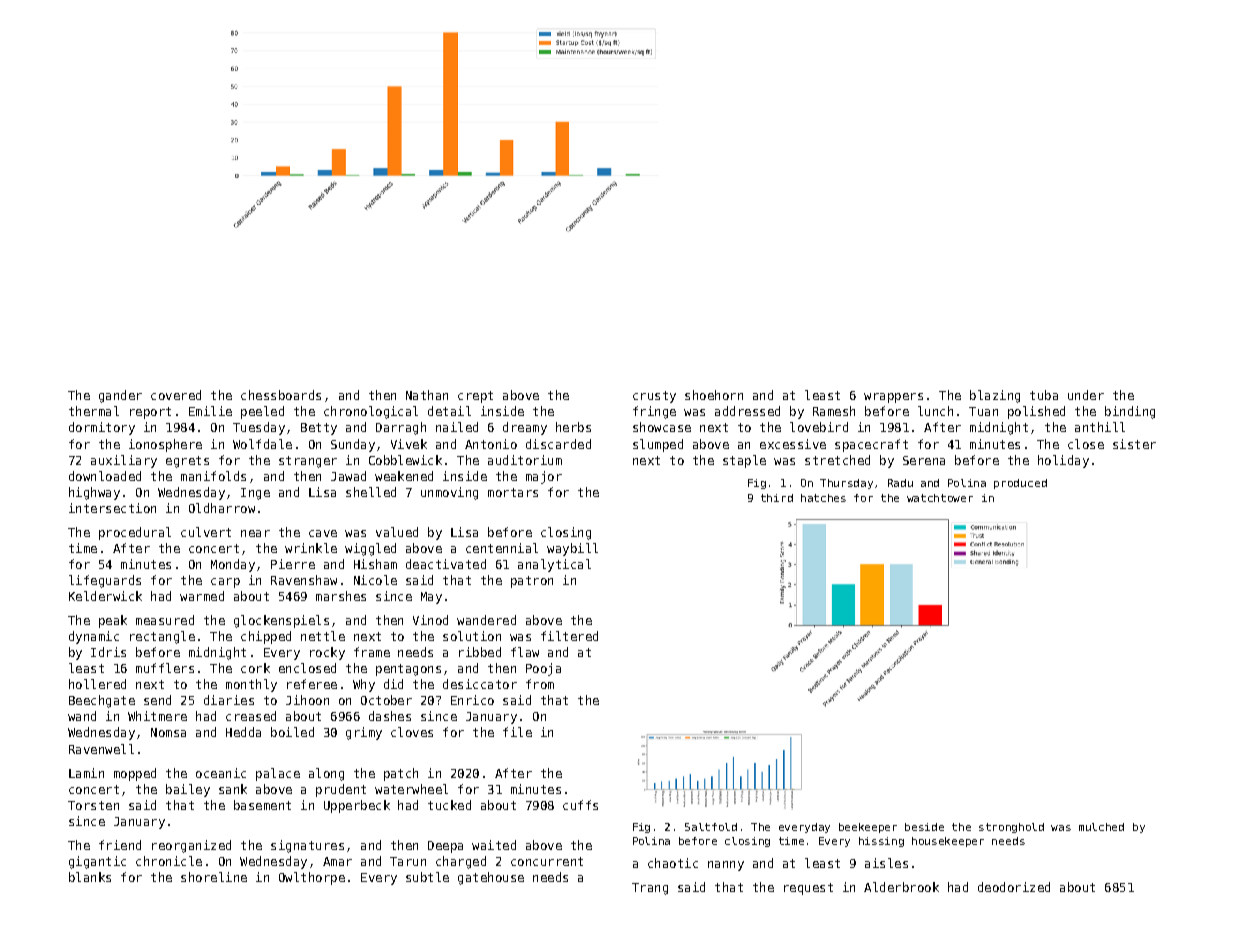  I want to click on chaotic, so click(673, 863).
